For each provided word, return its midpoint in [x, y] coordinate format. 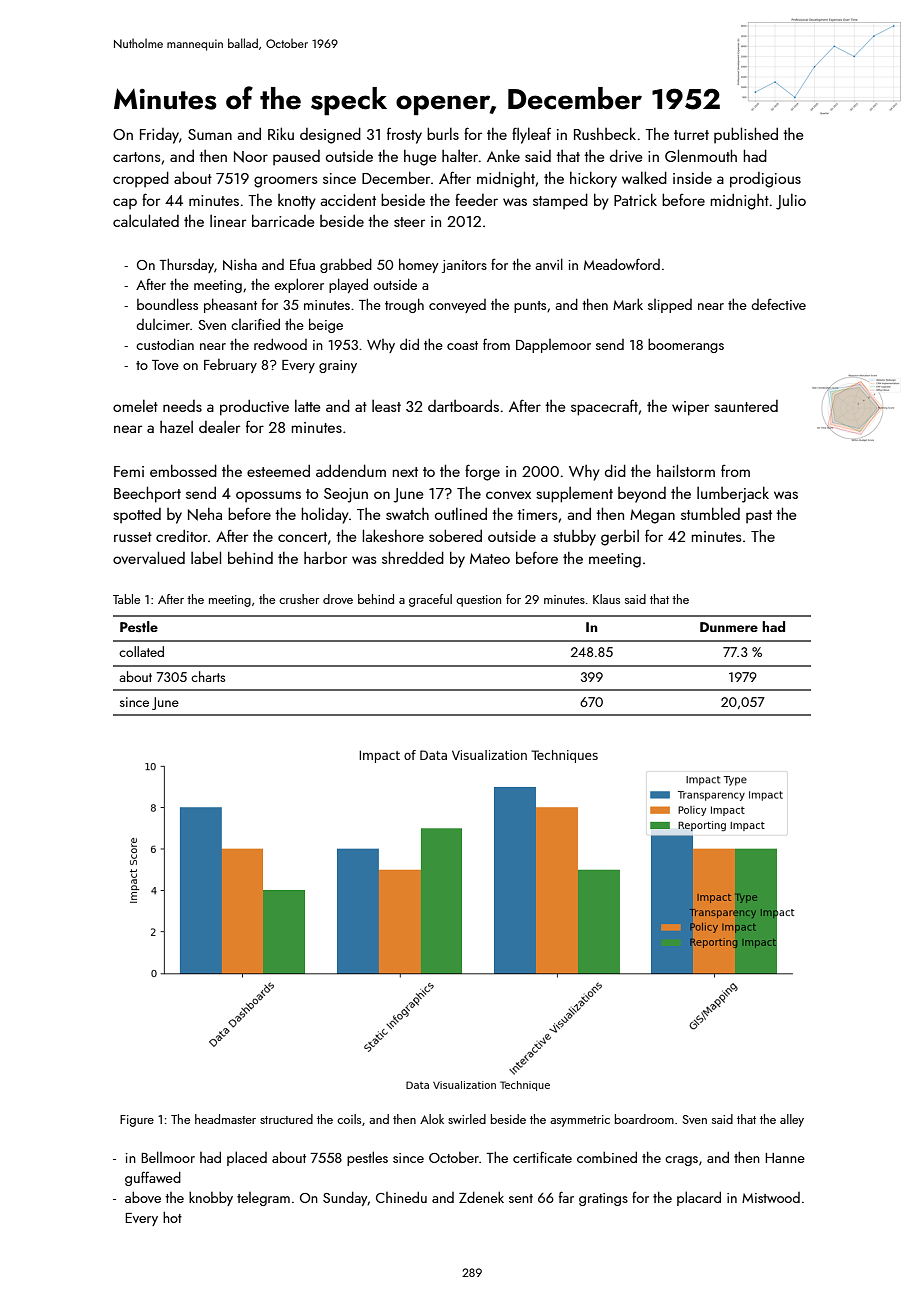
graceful [430, 600]
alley [792, 1120]
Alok [432, 1119]
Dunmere [729, 627]
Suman [210, 134]
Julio [791, 201]
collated [141, 651]
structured [286, 1119]
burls [443, 133]
